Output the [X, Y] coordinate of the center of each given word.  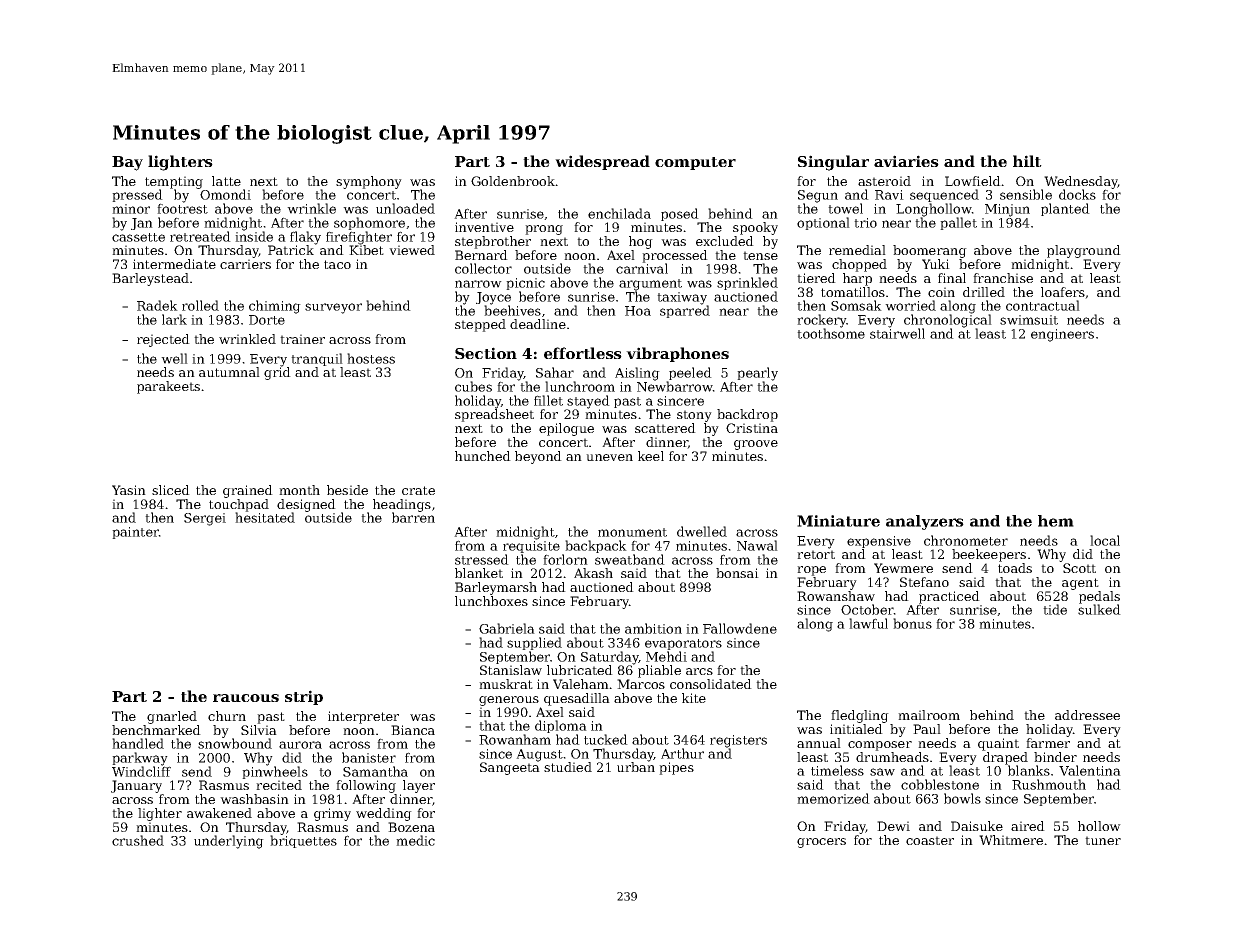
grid [277, 373]
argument [650, 285]
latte [226, 181]
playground [1084, 251]
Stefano [924, 582]
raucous [246, 698]
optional [823, 223]
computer [695, 163]
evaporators [683, 644]
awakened [219, 813]
